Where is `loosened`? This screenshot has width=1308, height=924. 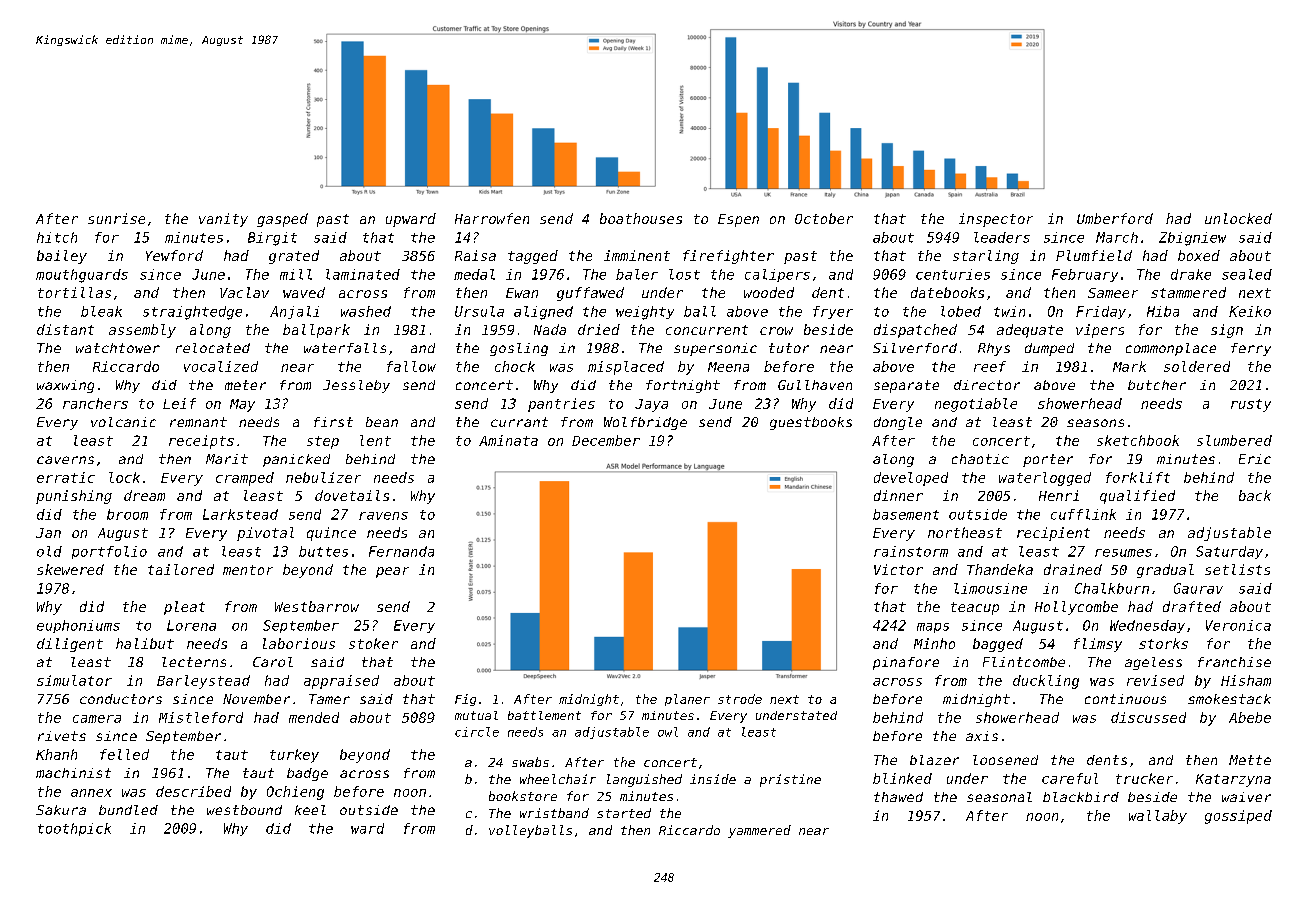
loosened is located at coordinates (1005, 760).
